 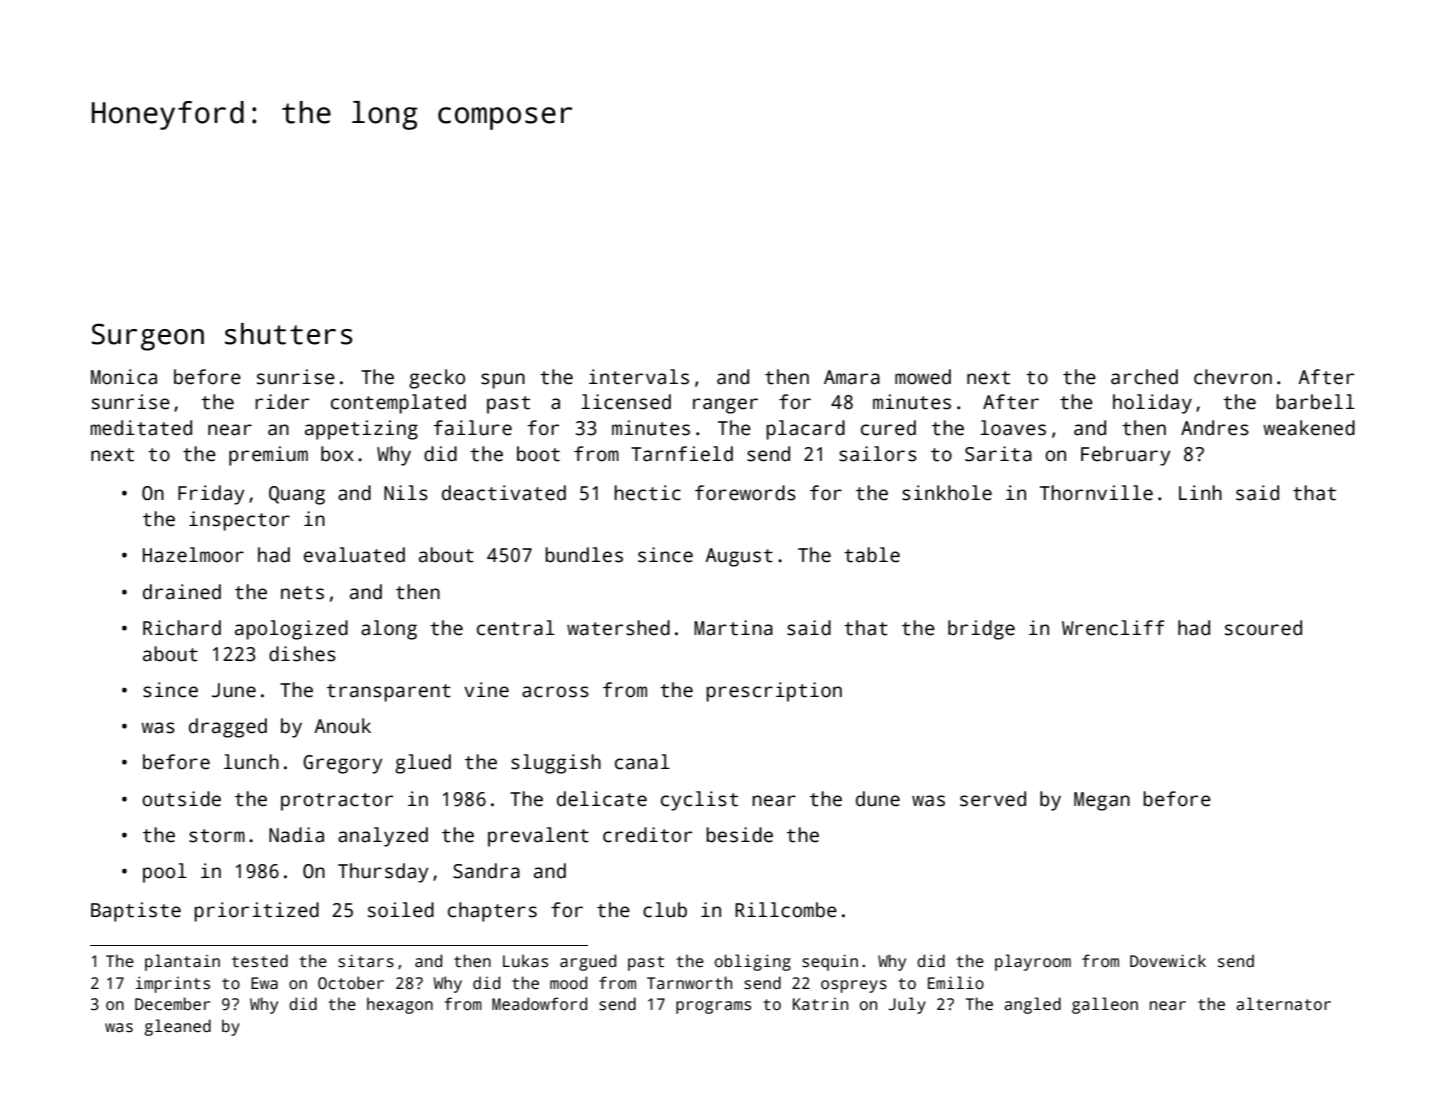 What do you see at coordinates (1263, 628) in the document?
I see `scoured` at bounding box center [1263, 628].
